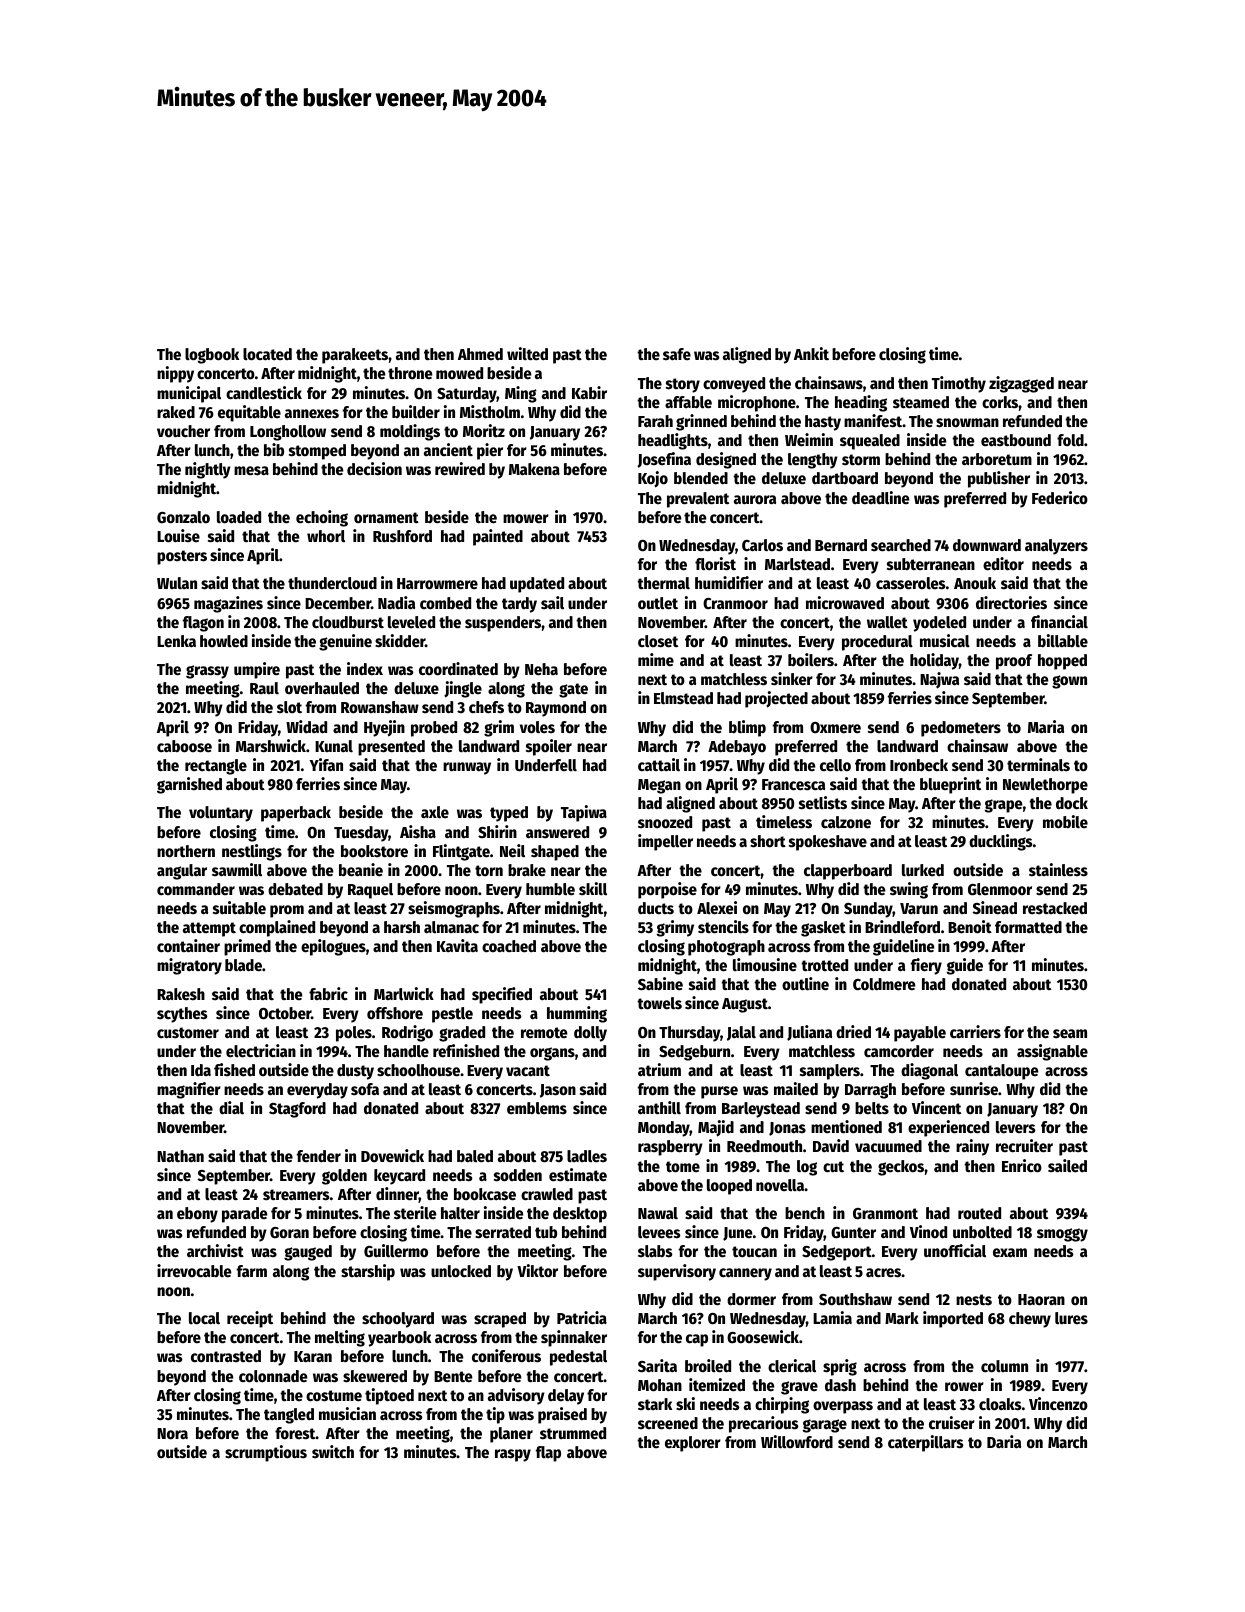  I want to click on Nora, so click(172, 1434).
